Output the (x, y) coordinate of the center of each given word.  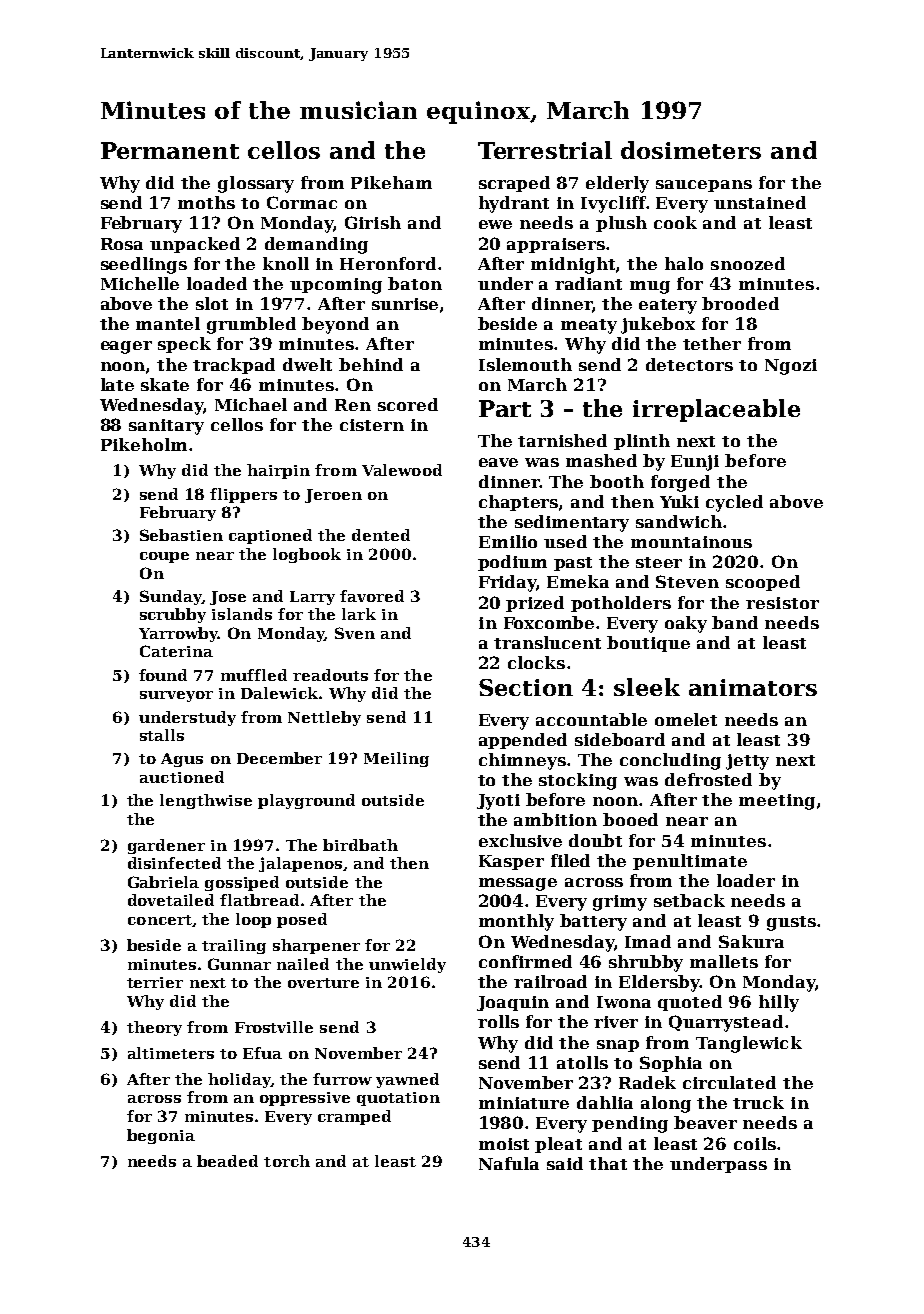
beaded (227, 1161)
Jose (228, 598)
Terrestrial (545, 150)
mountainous (691, 542)
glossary (256, 184)
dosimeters (691, 150)
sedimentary (572, 523)
